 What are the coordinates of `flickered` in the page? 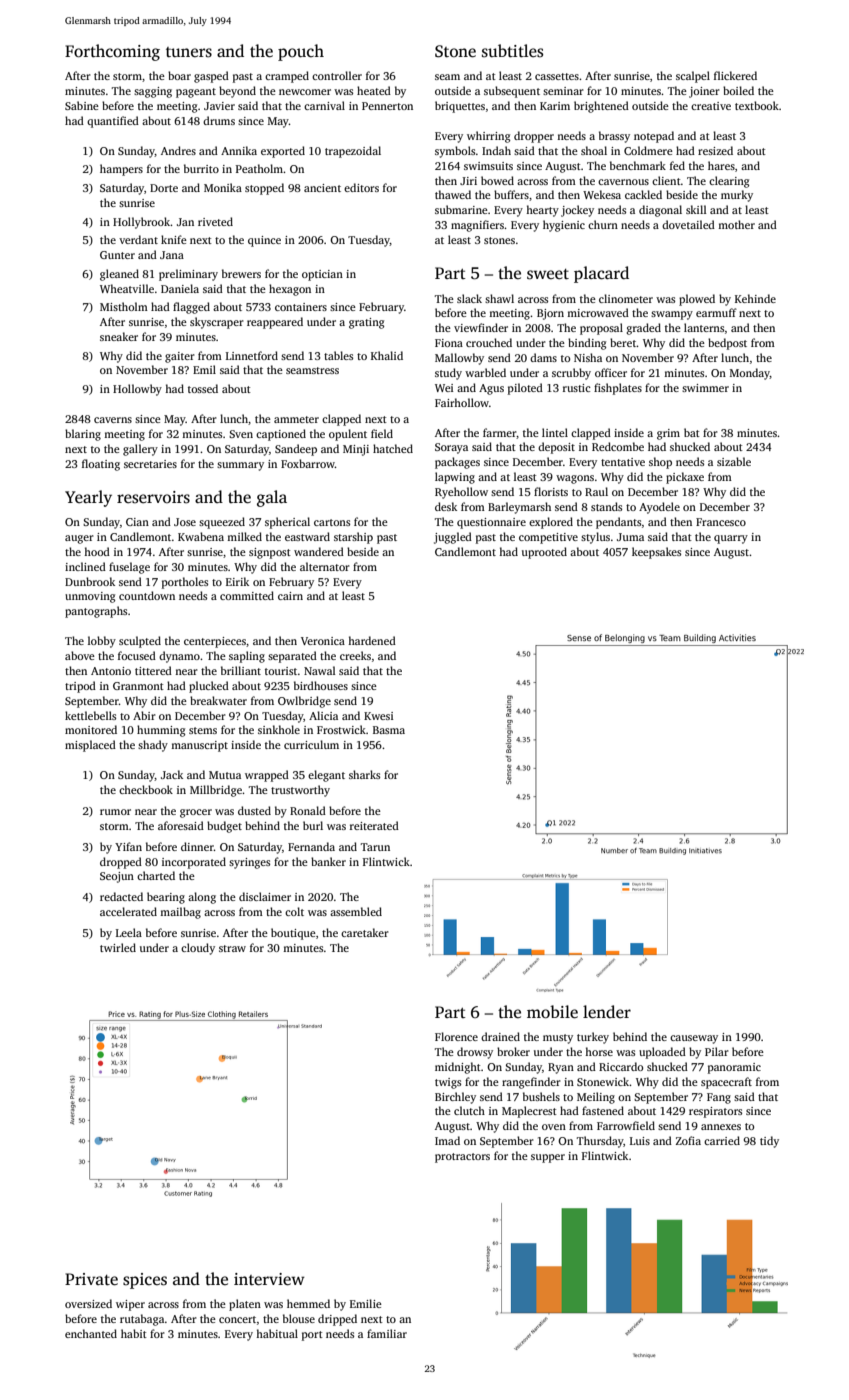 It's located at (735, 75).
